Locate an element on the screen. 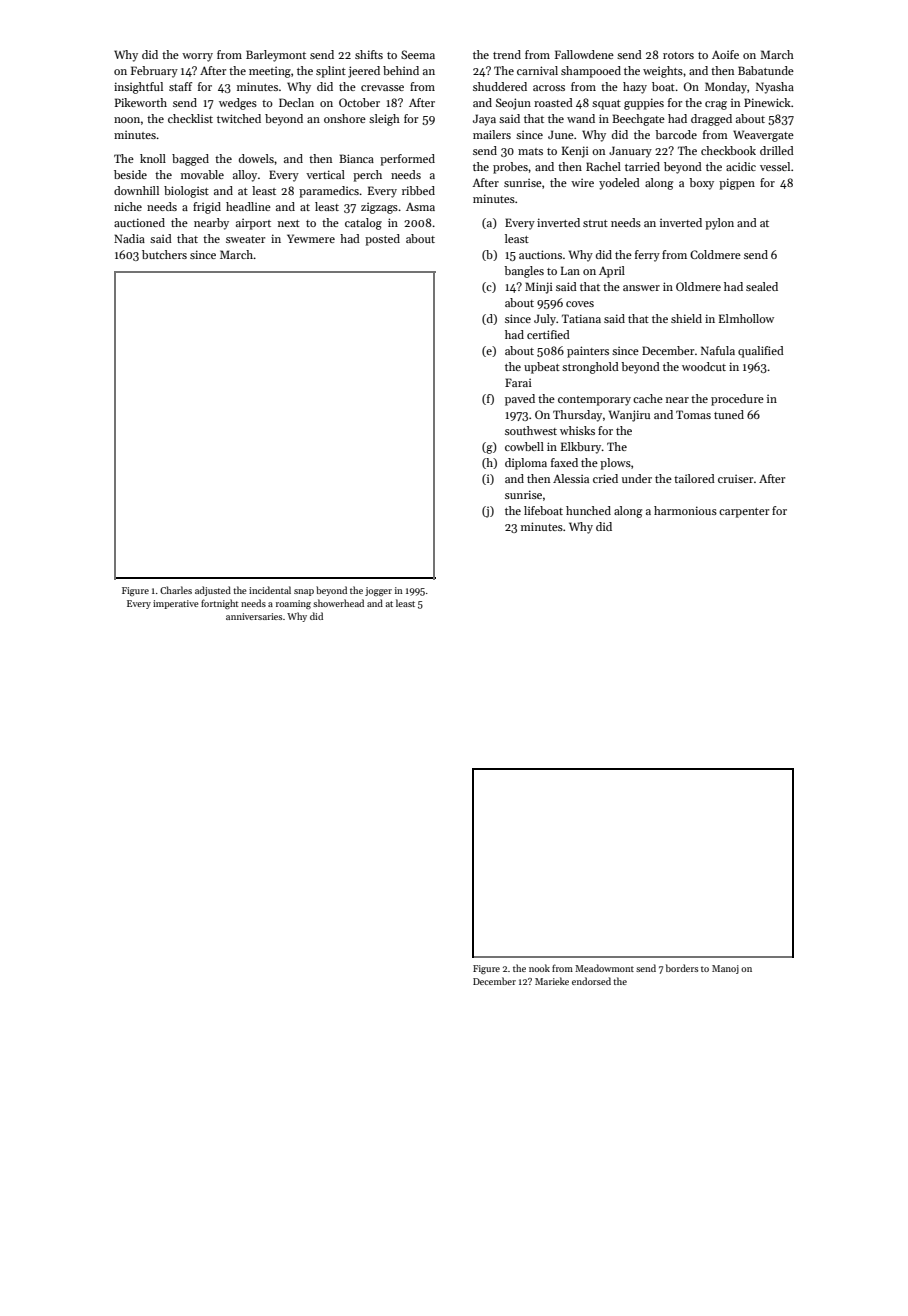  butchers is located at coordinates (164, 254).
